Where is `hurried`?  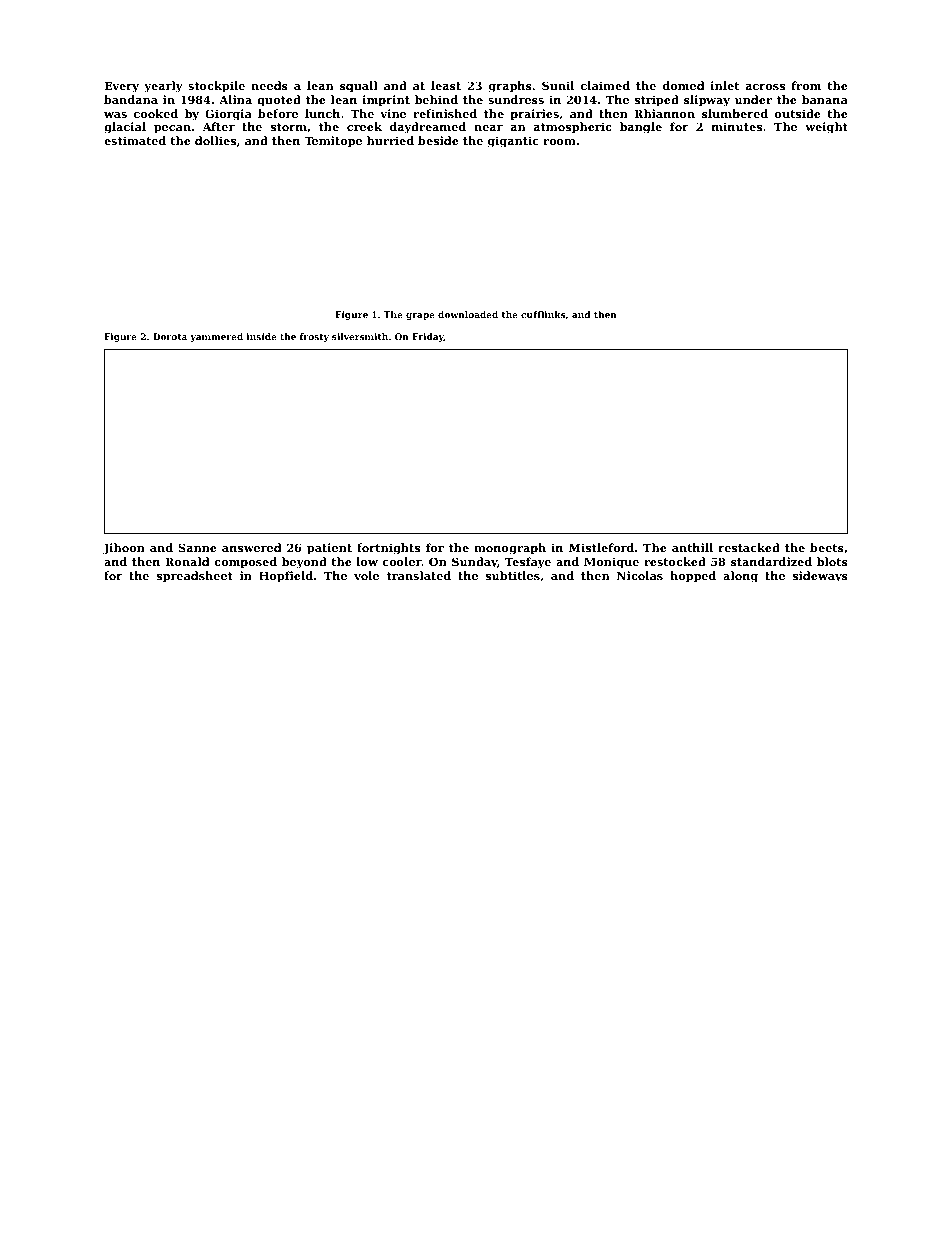
hurried is located at coordinates (390, 140).
